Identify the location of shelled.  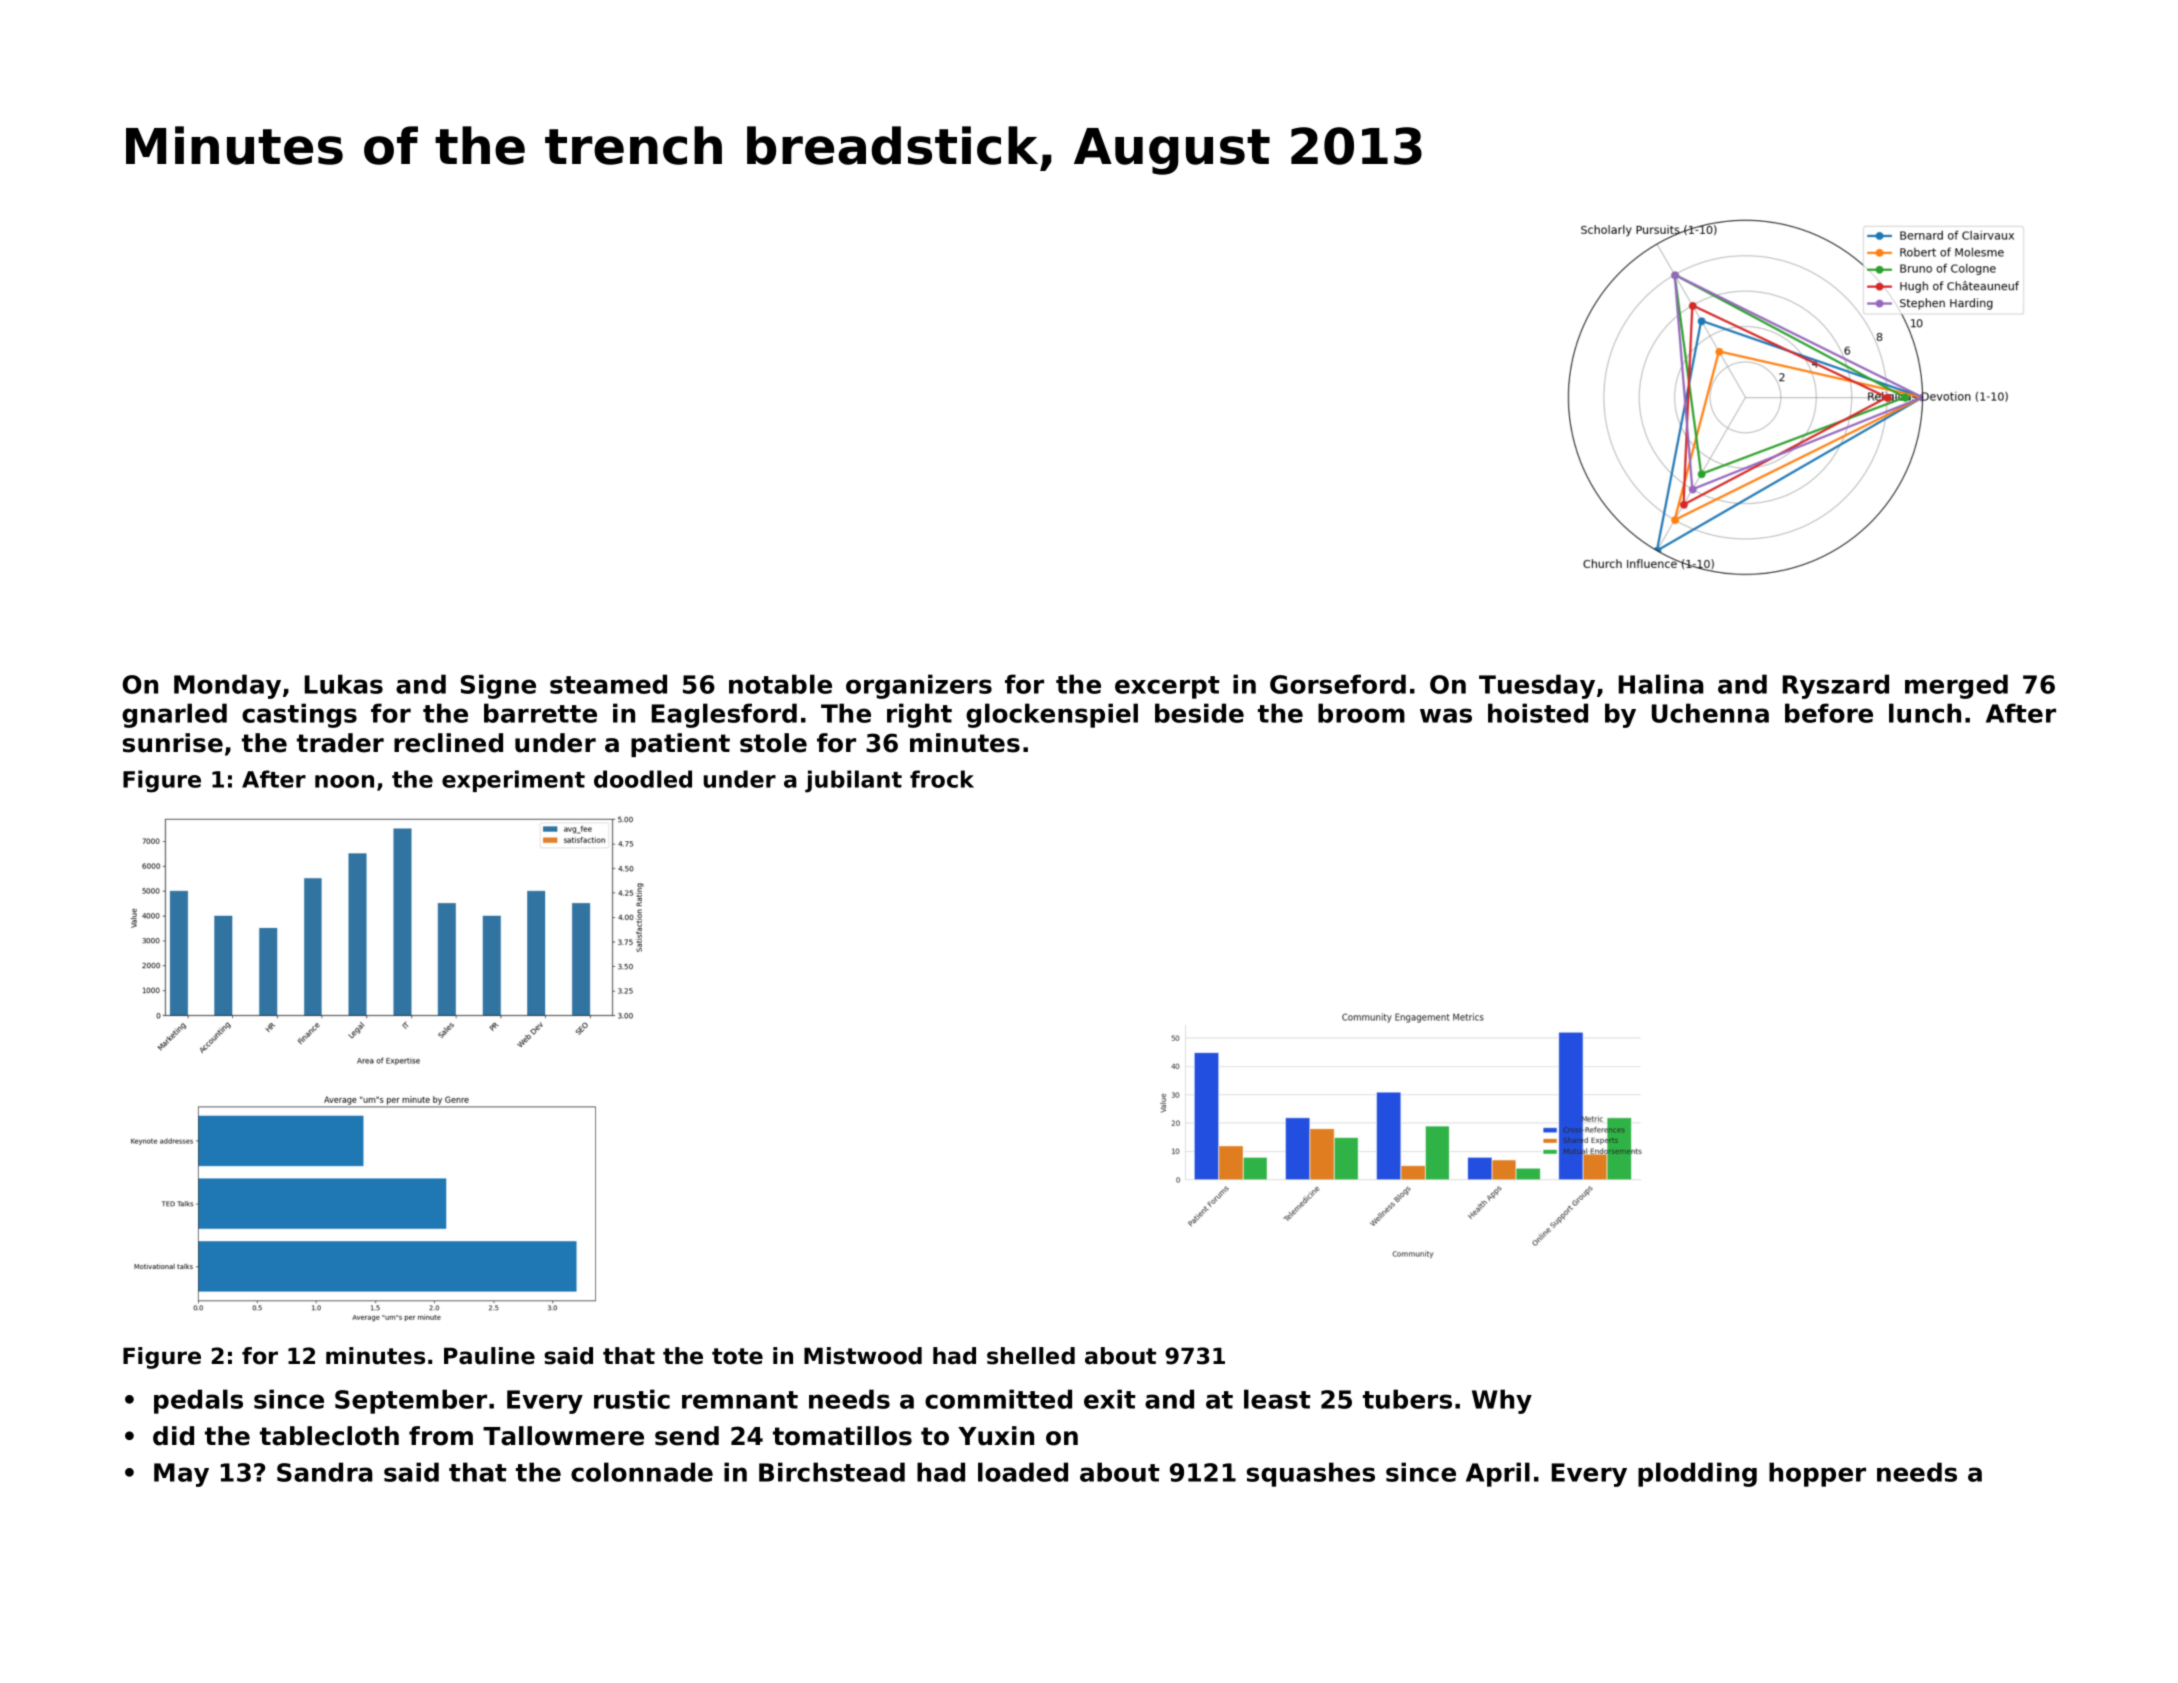
(1031, 1356).
